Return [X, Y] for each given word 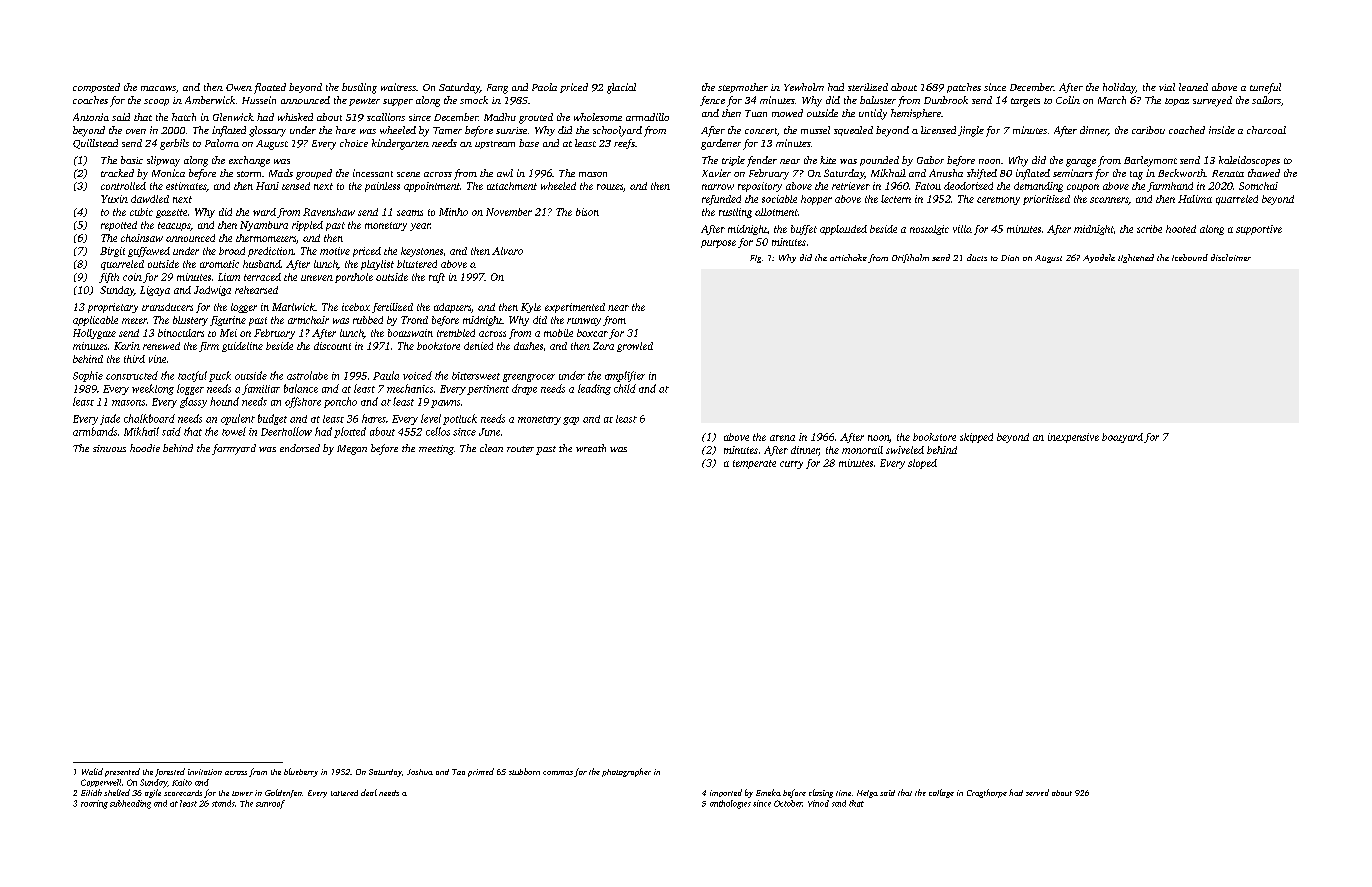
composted [96, 88]
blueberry [301, 772]
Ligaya [155, 291]
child [625, 388]
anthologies [730, 804]
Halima [1195, 199]
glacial [621, 88]
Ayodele [1099, 258]
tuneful [1265, 88]
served [1037, 792]
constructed [132, 375]
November [509, 212]
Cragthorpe [987, 793]
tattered [344, 793]
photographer [626, 772]
